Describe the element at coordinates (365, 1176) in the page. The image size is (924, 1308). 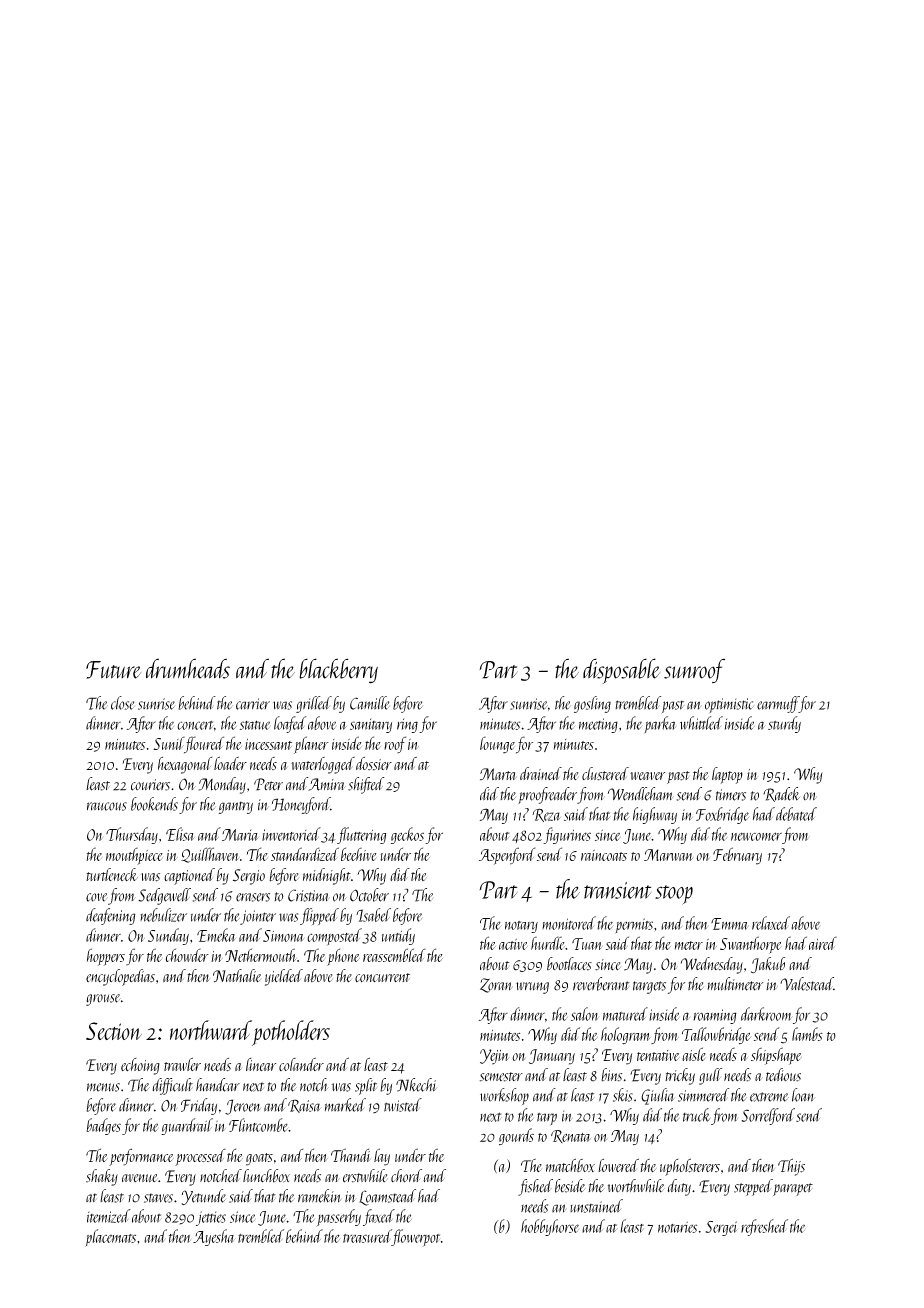
I see `erstwhile` at that location.
